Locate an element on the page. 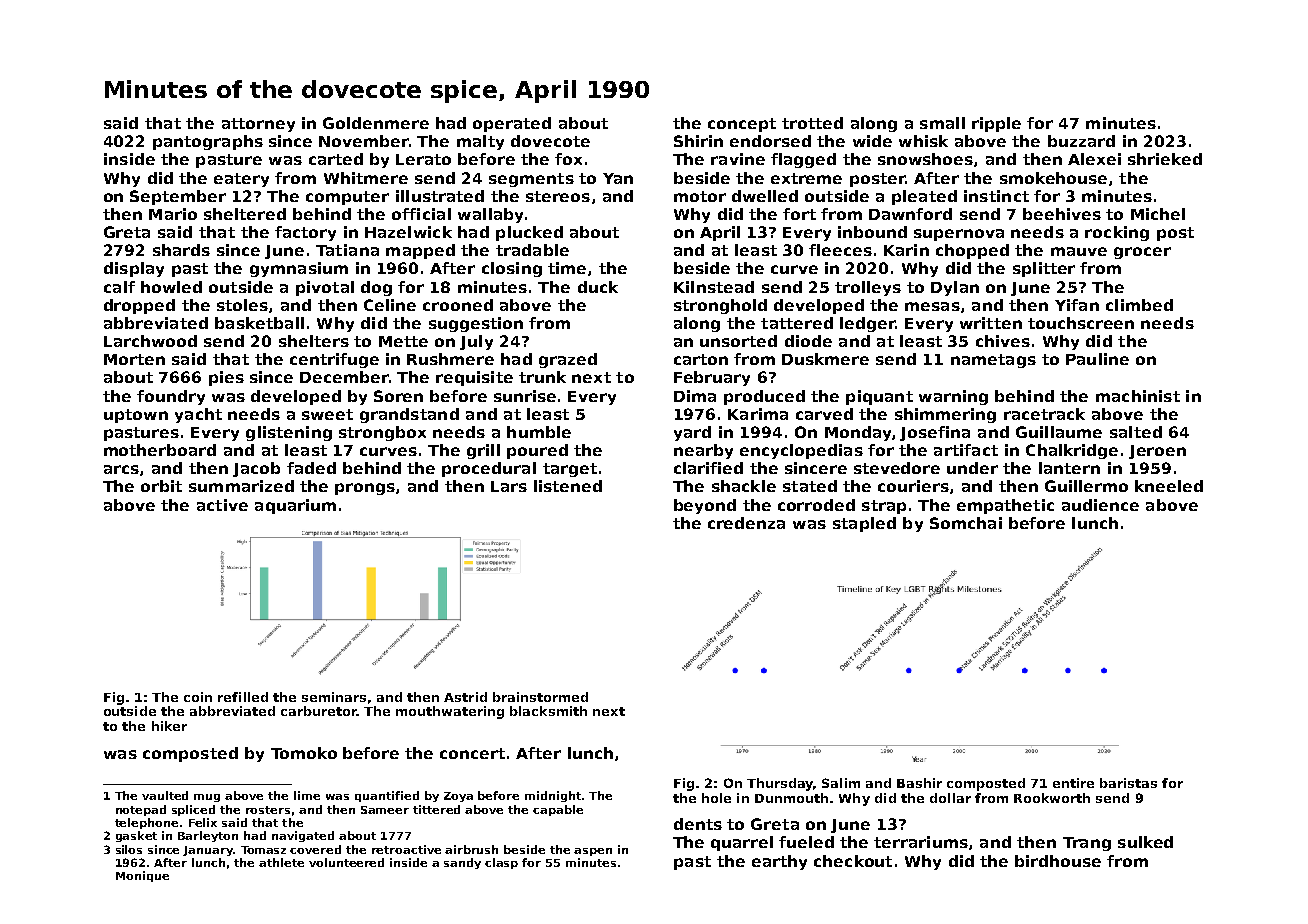 The image size is (1308, 924). yard is located at coordinates (692, 433).
